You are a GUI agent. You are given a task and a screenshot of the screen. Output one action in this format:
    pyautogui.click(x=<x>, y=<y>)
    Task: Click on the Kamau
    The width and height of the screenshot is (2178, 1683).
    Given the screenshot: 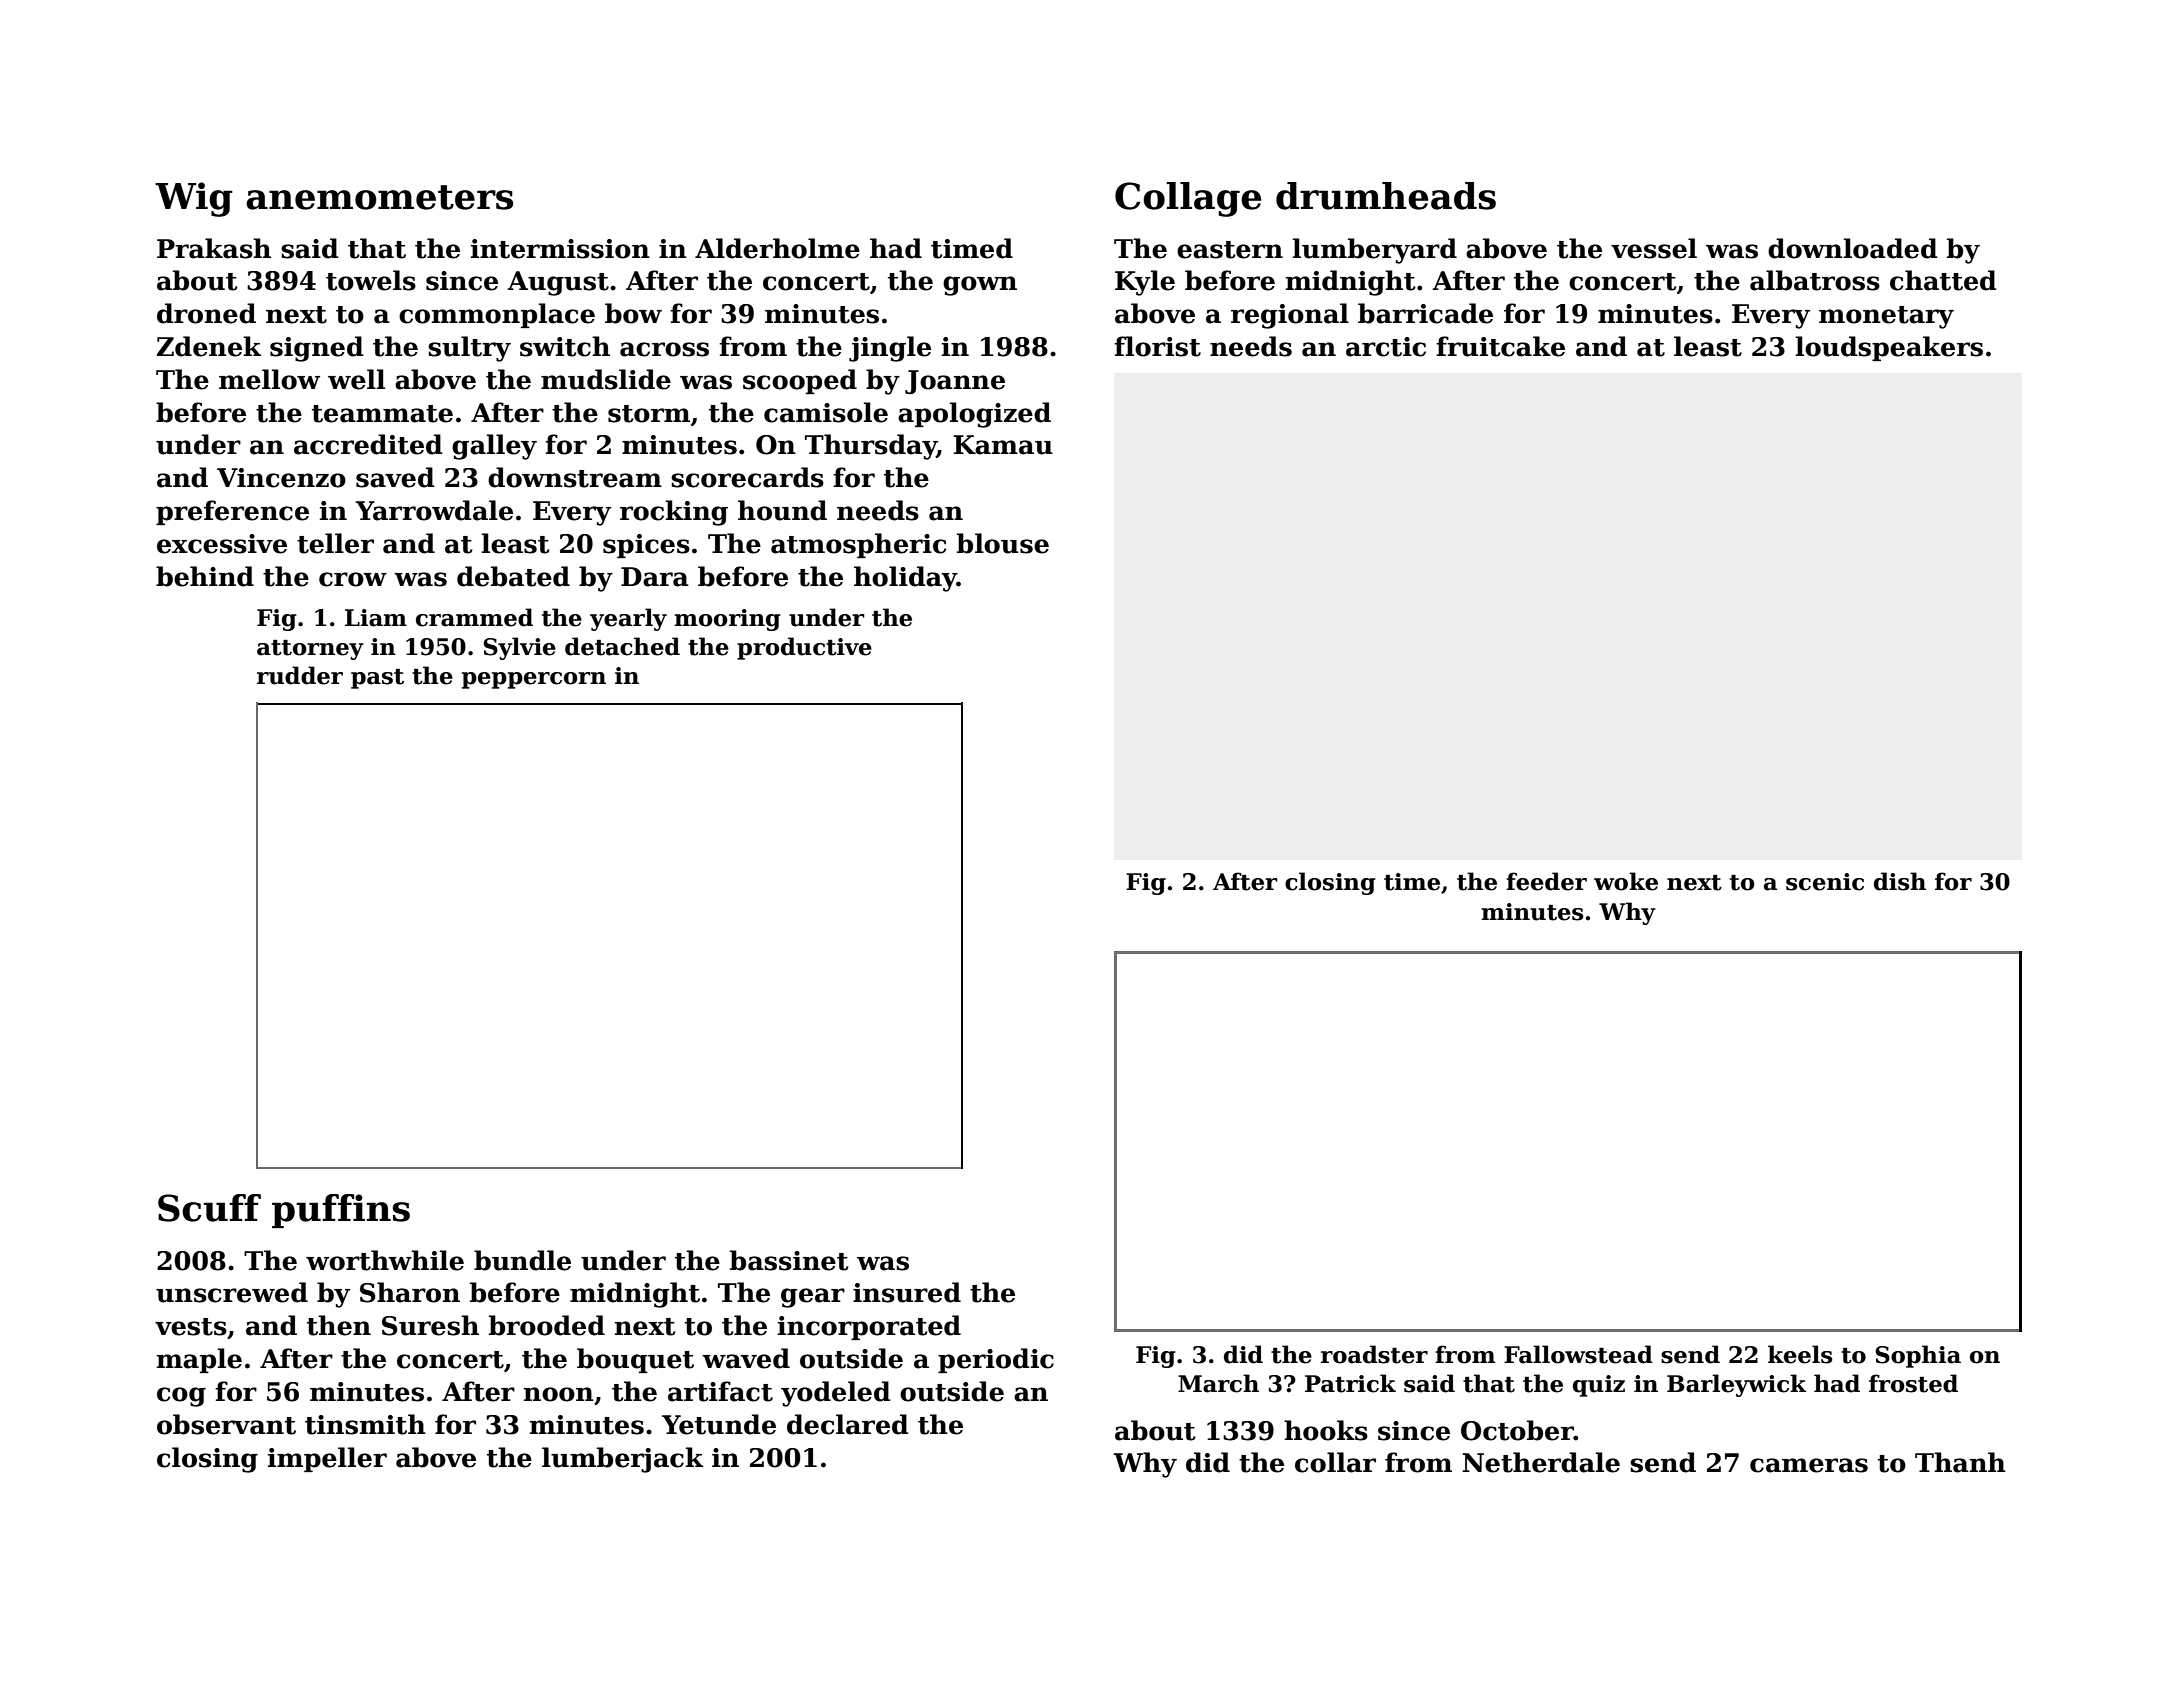 What is the action you would take?
    pyautogui.click(x=1003, y=445)
